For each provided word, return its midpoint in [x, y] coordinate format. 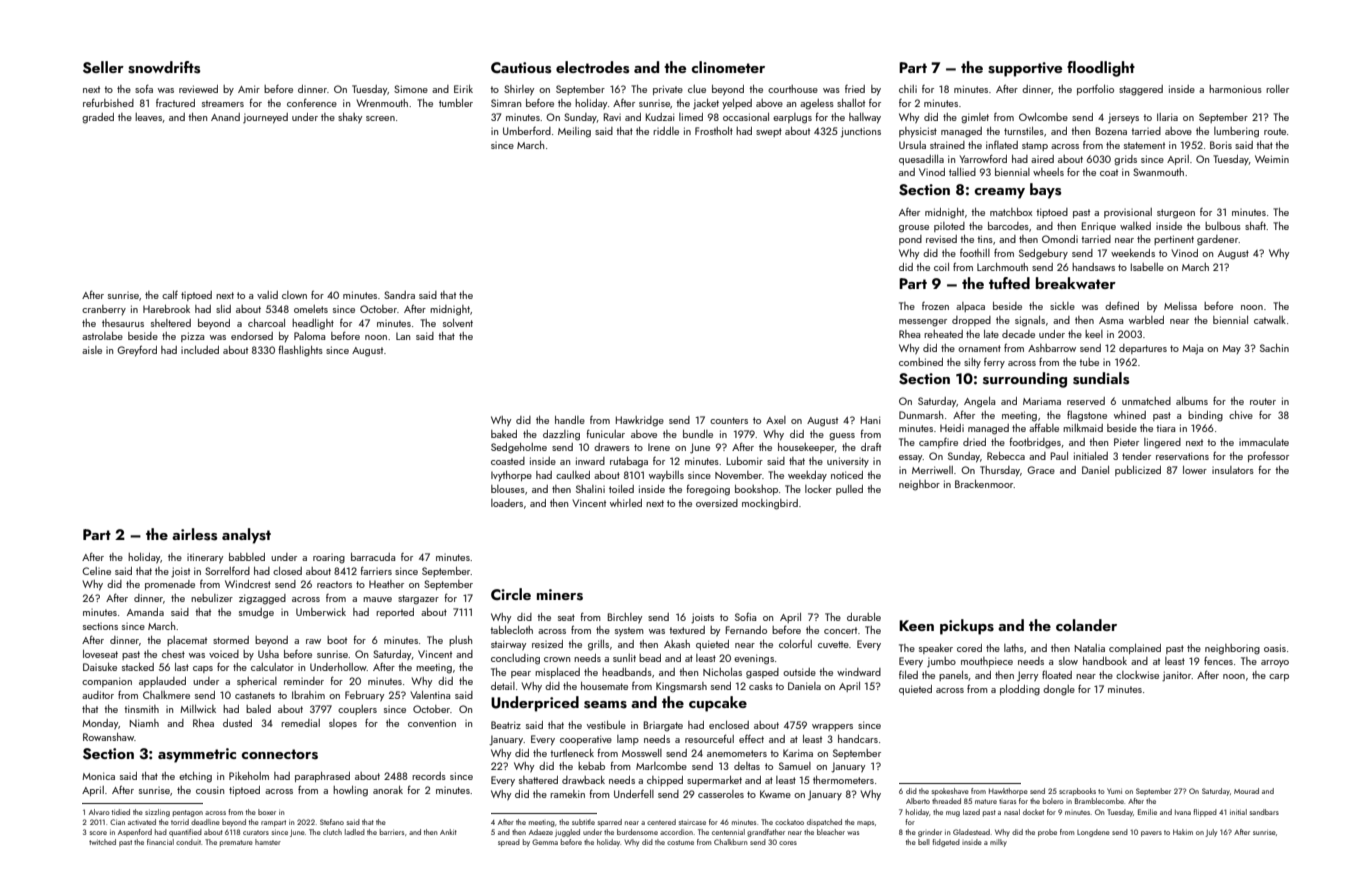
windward [859, 672]
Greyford [137, 351]
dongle [1059, 690]
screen [380, 118]
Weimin [1272, 159]
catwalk [1270, 320]
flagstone [1087, 416]
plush [460, 641]
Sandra [399, 295]
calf [170, 295]
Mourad [1246, 791]
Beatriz [506, 725]
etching [195, 777]
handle [570, 420]
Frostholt [714, 131]
